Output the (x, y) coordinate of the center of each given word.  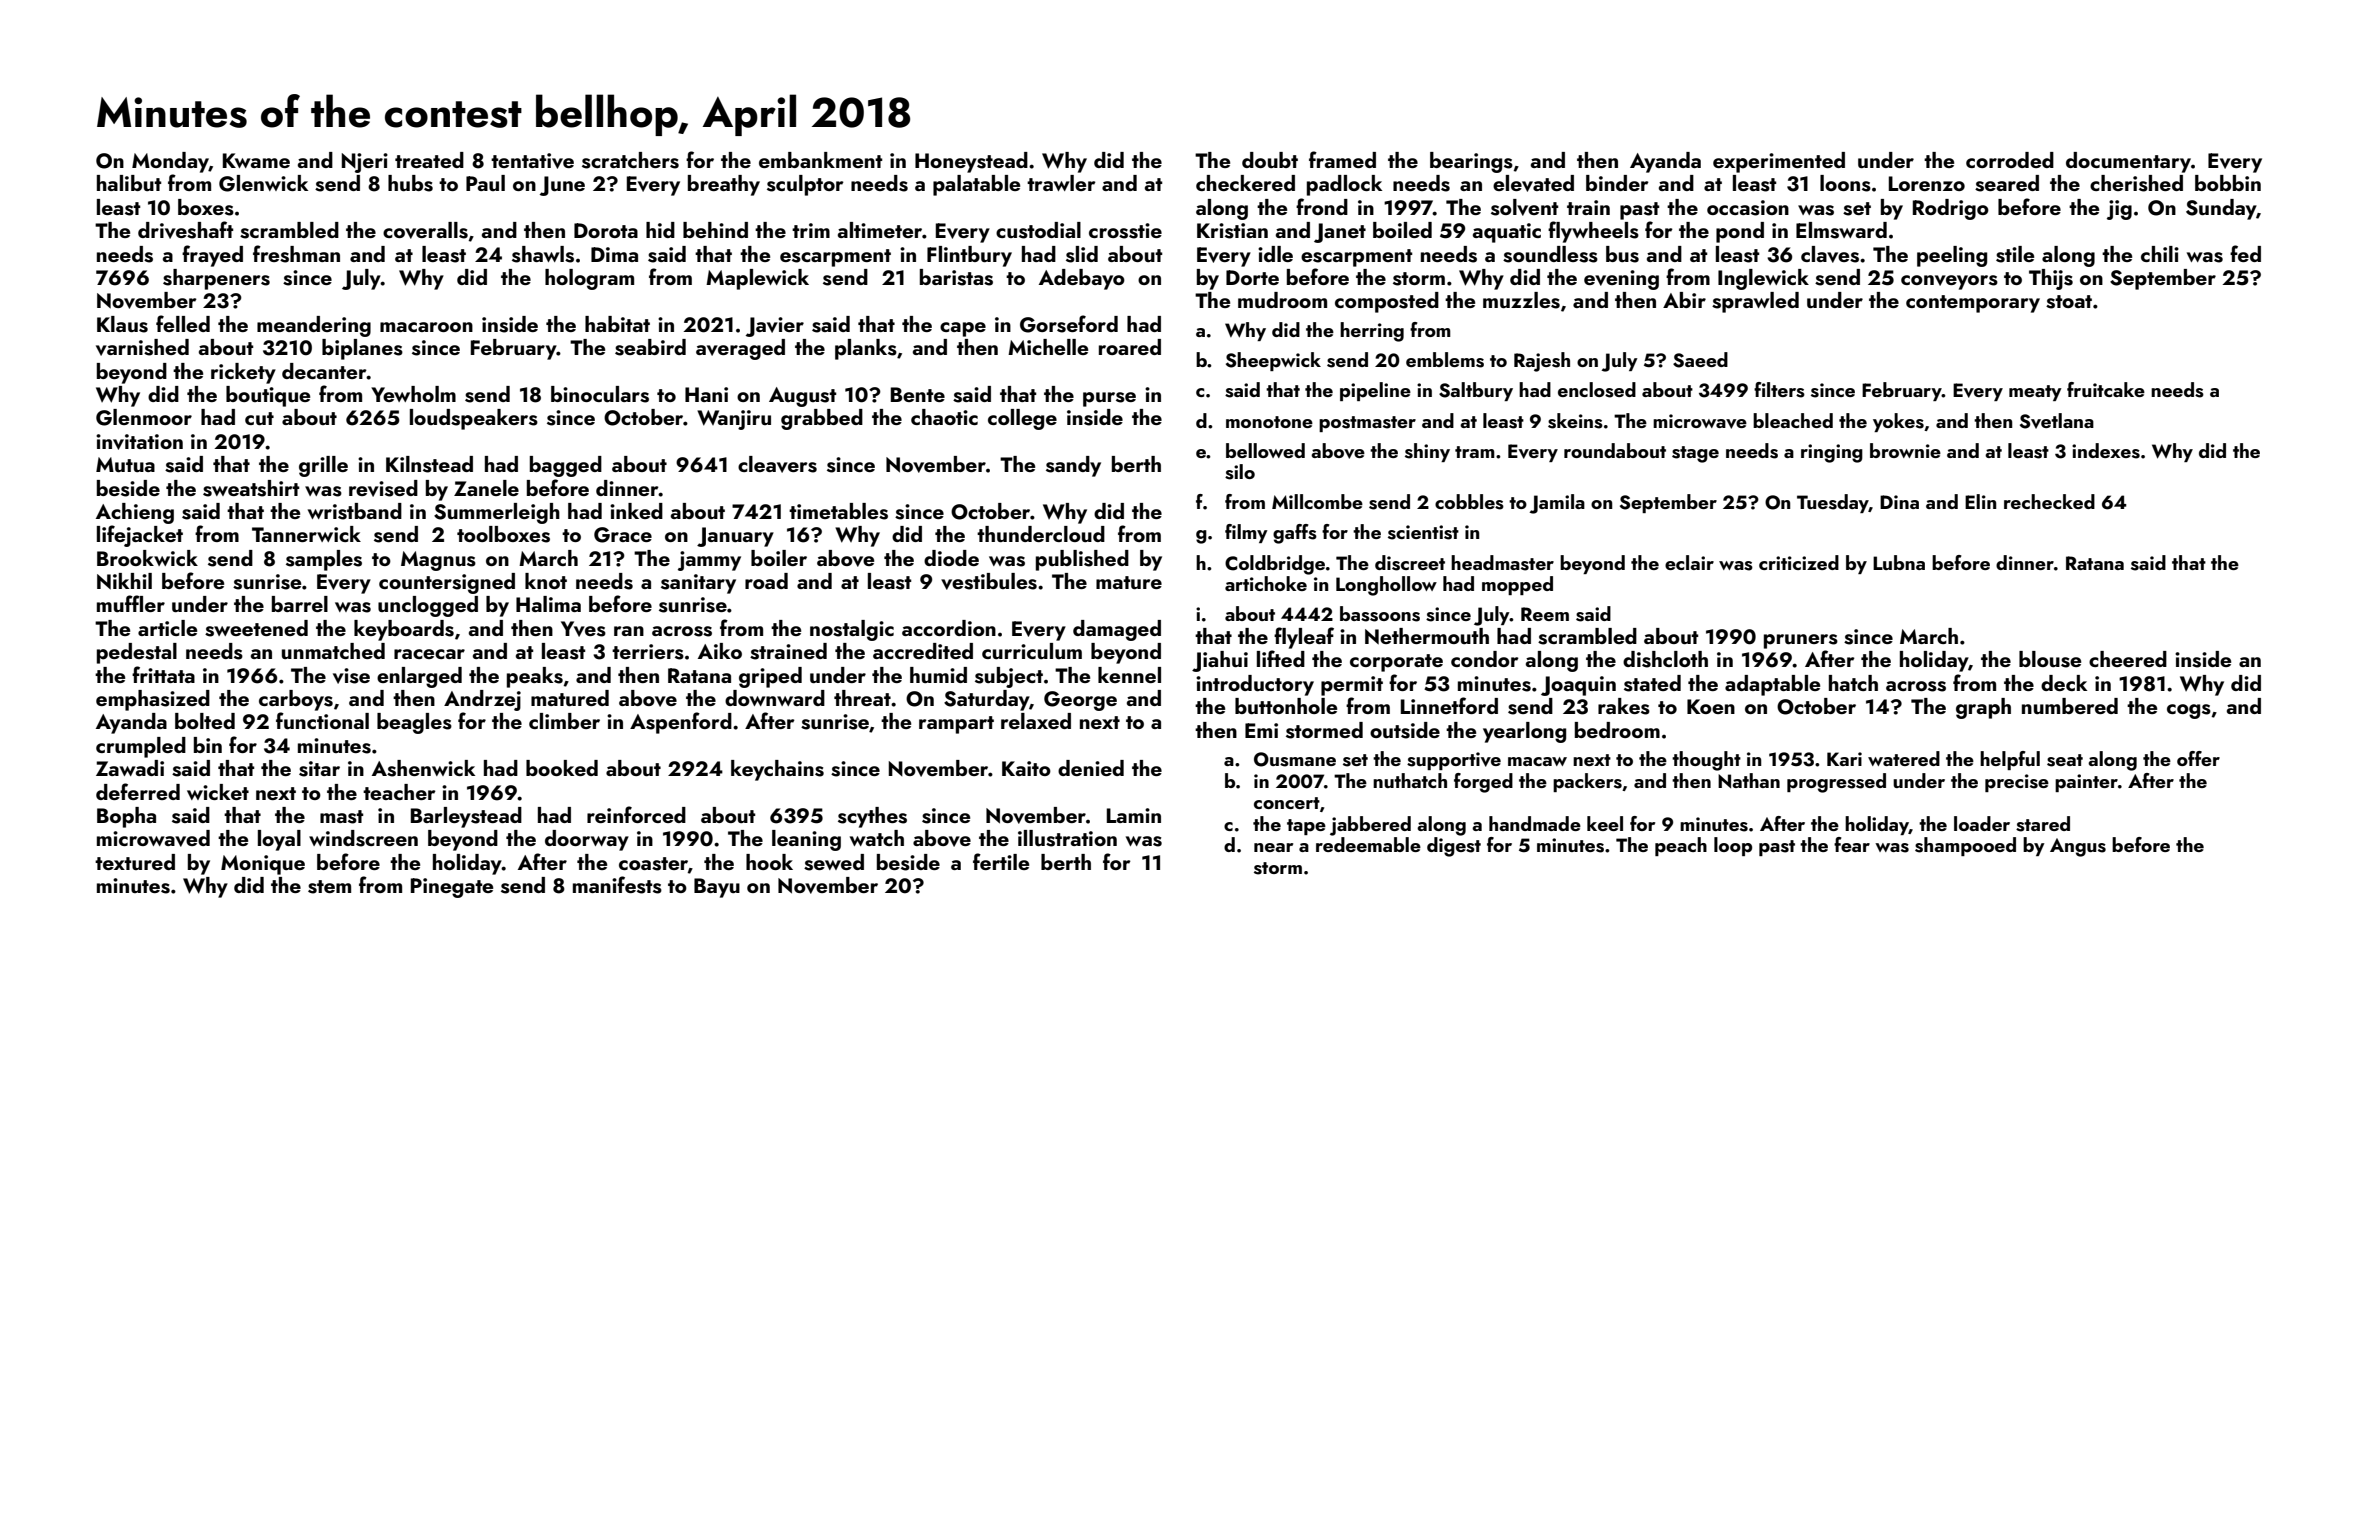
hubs (410, 183)
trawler (1061, 183)
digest (1454, 847)
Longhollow (1386, 586)
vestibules (989, 581)
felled (183, 323)
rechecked (2049, 501)
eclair (1689, 562)
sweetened (256, 628)
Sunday (2221, 209)
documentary (2128, 162)
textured (135, 862)
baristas (956, 277)
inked (636, 511)
